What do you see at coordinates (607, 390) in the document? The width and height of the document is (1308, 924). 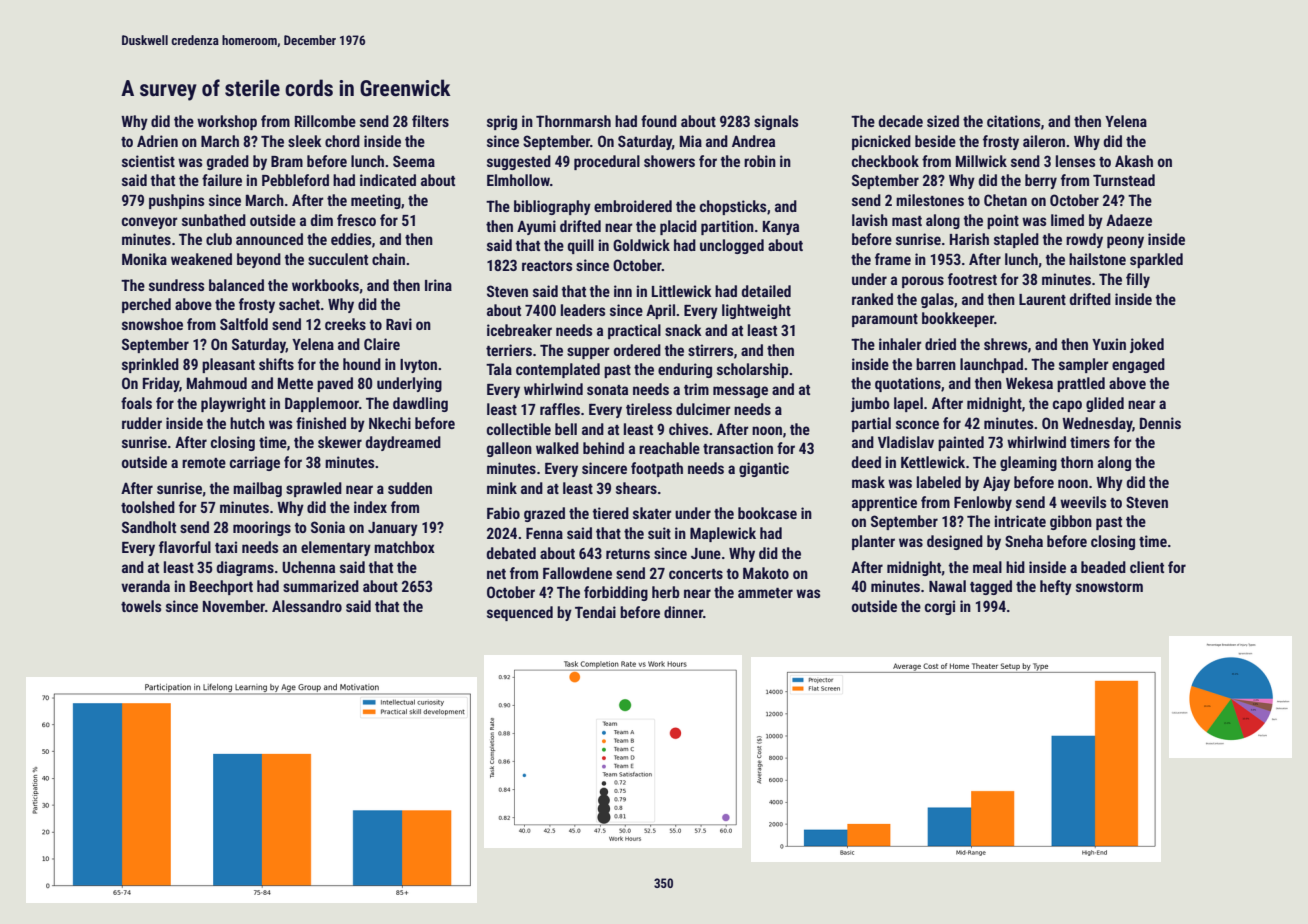 I see `sonata` at bounding box center [607, 390].
